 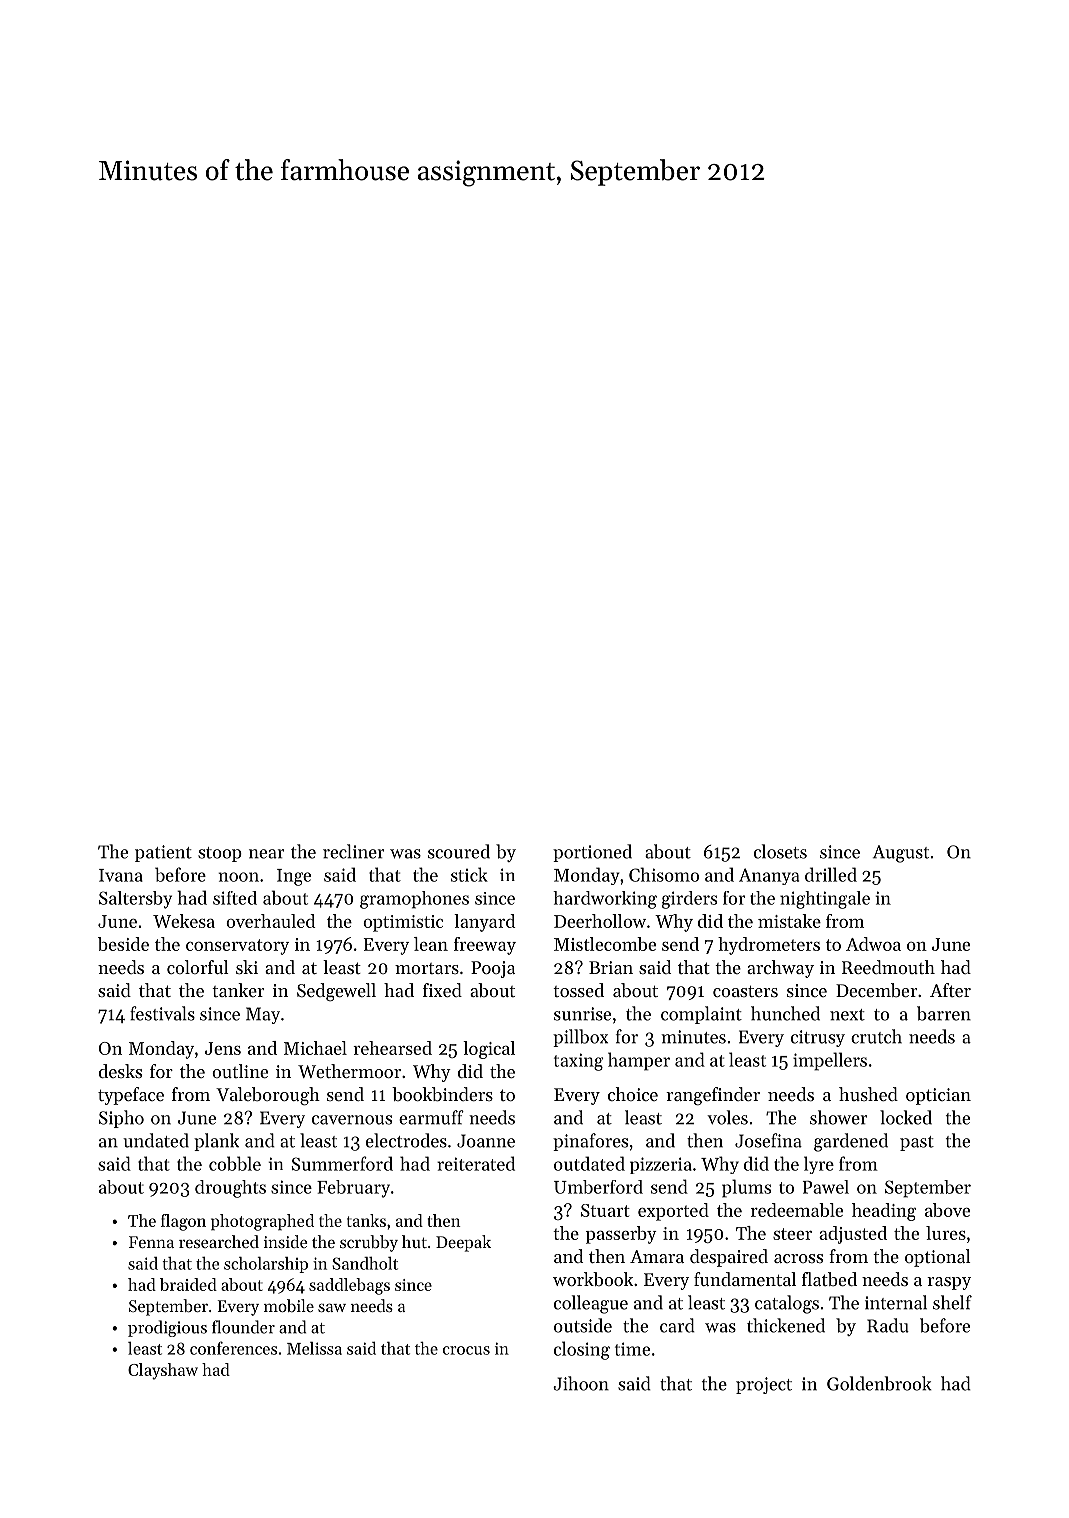 I want to click on Melissa, so click(x=314, y=1348).
